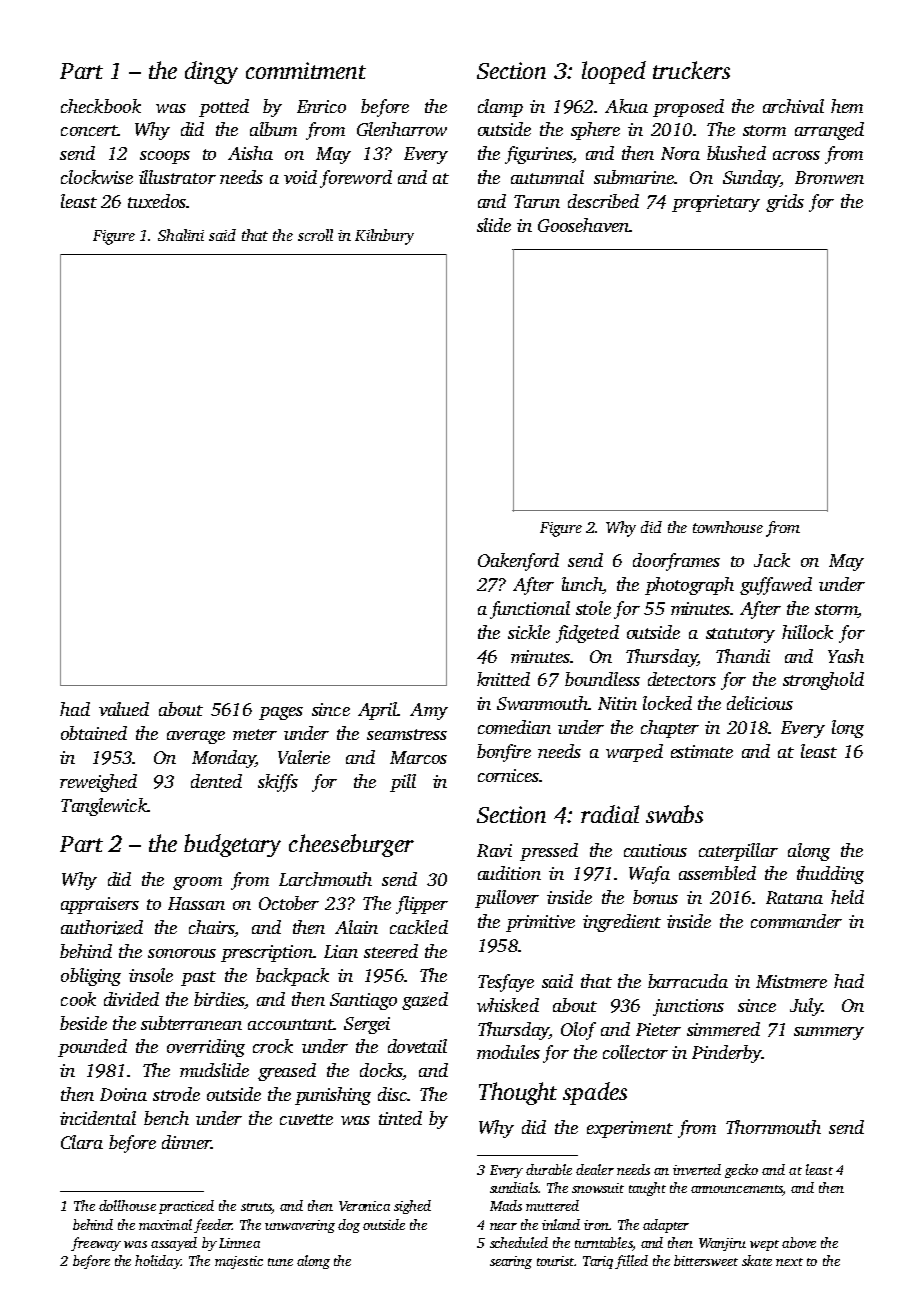 The height and width of the screenshot is (1308, 924). I want to click on truckers, so click(691, 70).
